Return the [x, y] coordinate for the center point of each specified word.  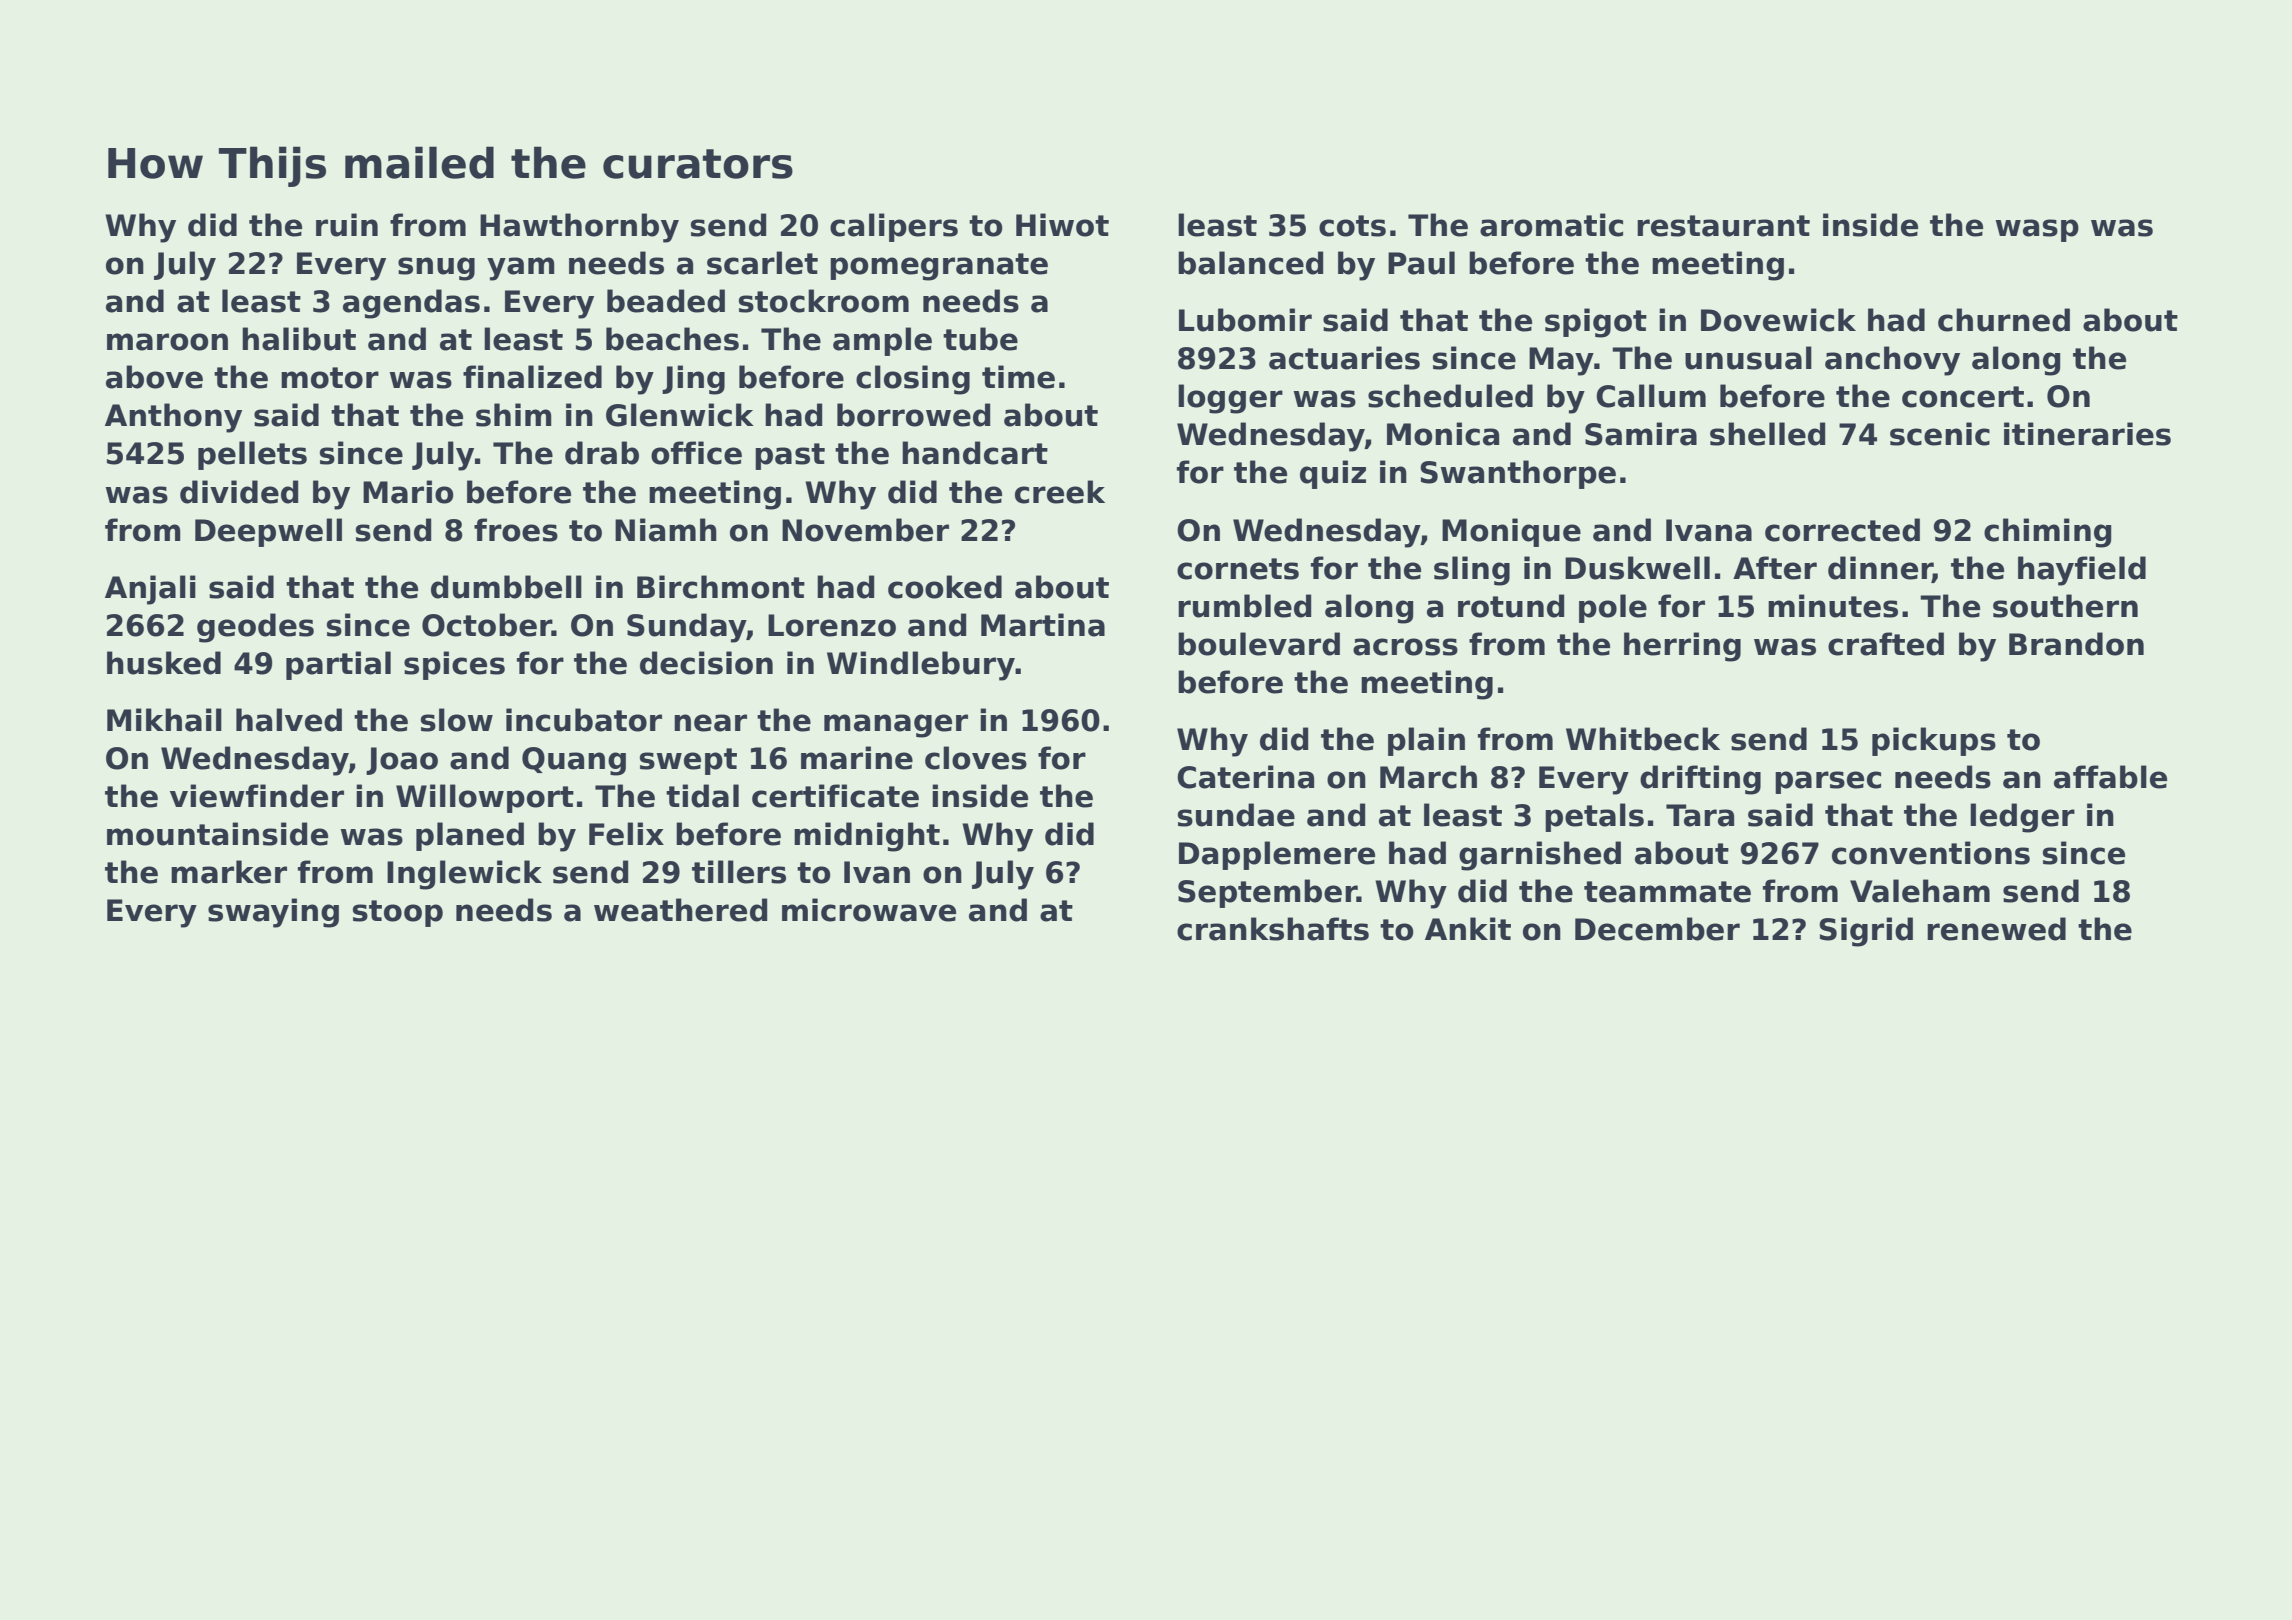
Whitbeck [1643, 739]
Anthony [173, 418]
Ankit [1468, 928]
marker [229, 872]
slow [457, 720]
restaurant [1723, 226]
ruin [347, 225]
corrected [1842, 530]
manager [896, 726]
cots [1352, 226]
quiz [1333, 474]
